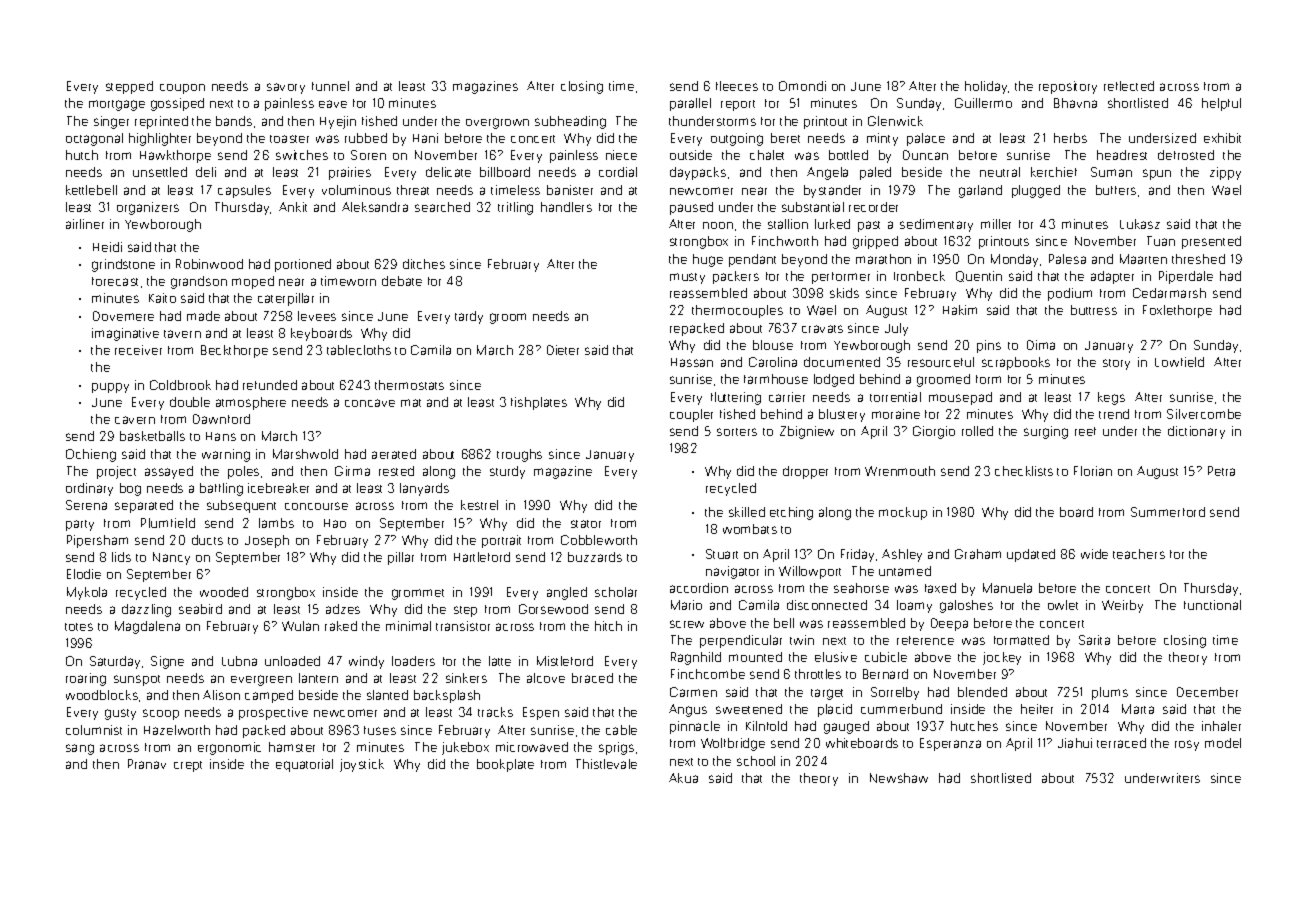  Describe the element at coordinates (1207, 692) in the document. I see `December` at that location.
